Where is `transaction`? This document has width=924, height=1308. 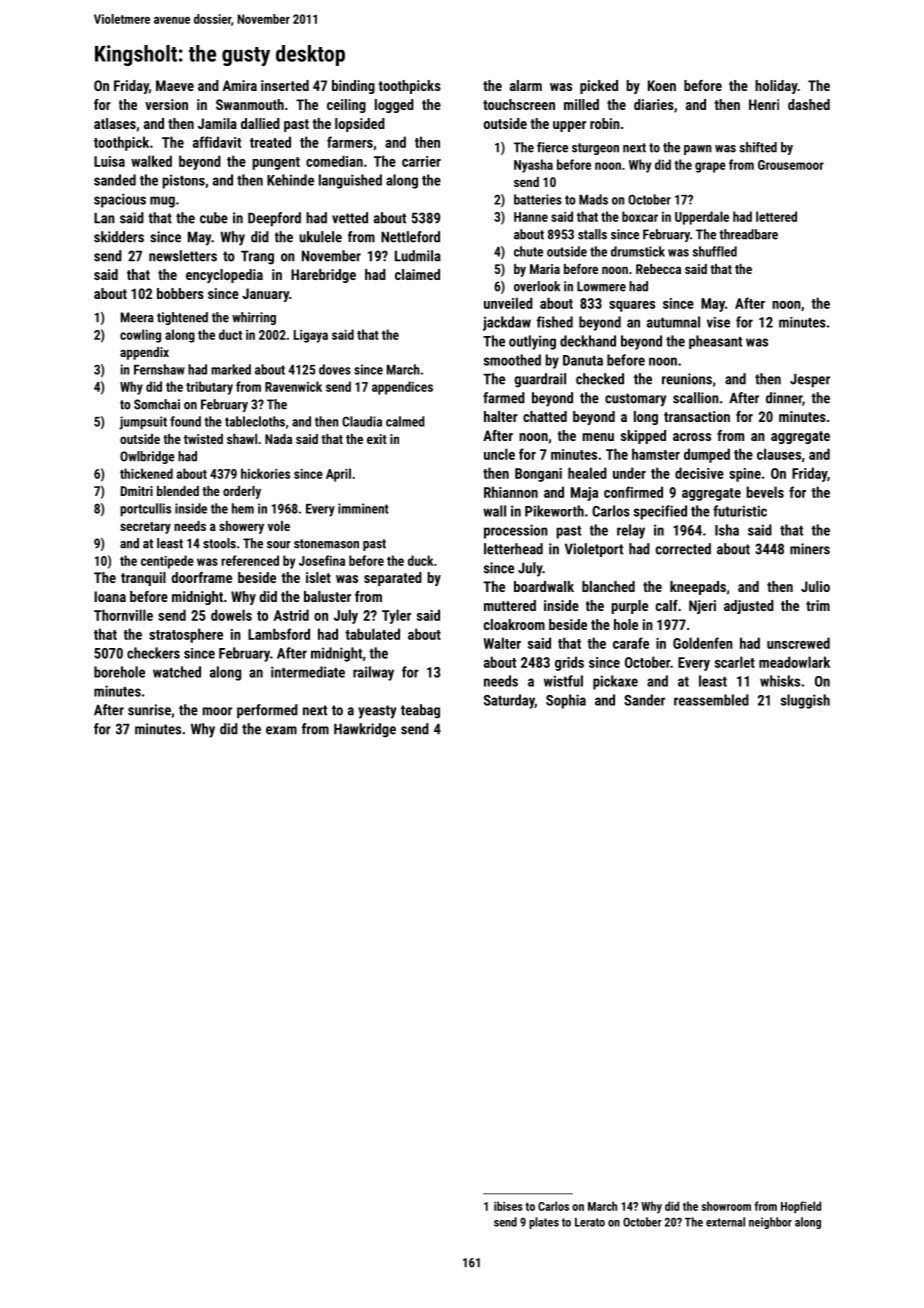 transaction is located at coordinates (697, 416).
